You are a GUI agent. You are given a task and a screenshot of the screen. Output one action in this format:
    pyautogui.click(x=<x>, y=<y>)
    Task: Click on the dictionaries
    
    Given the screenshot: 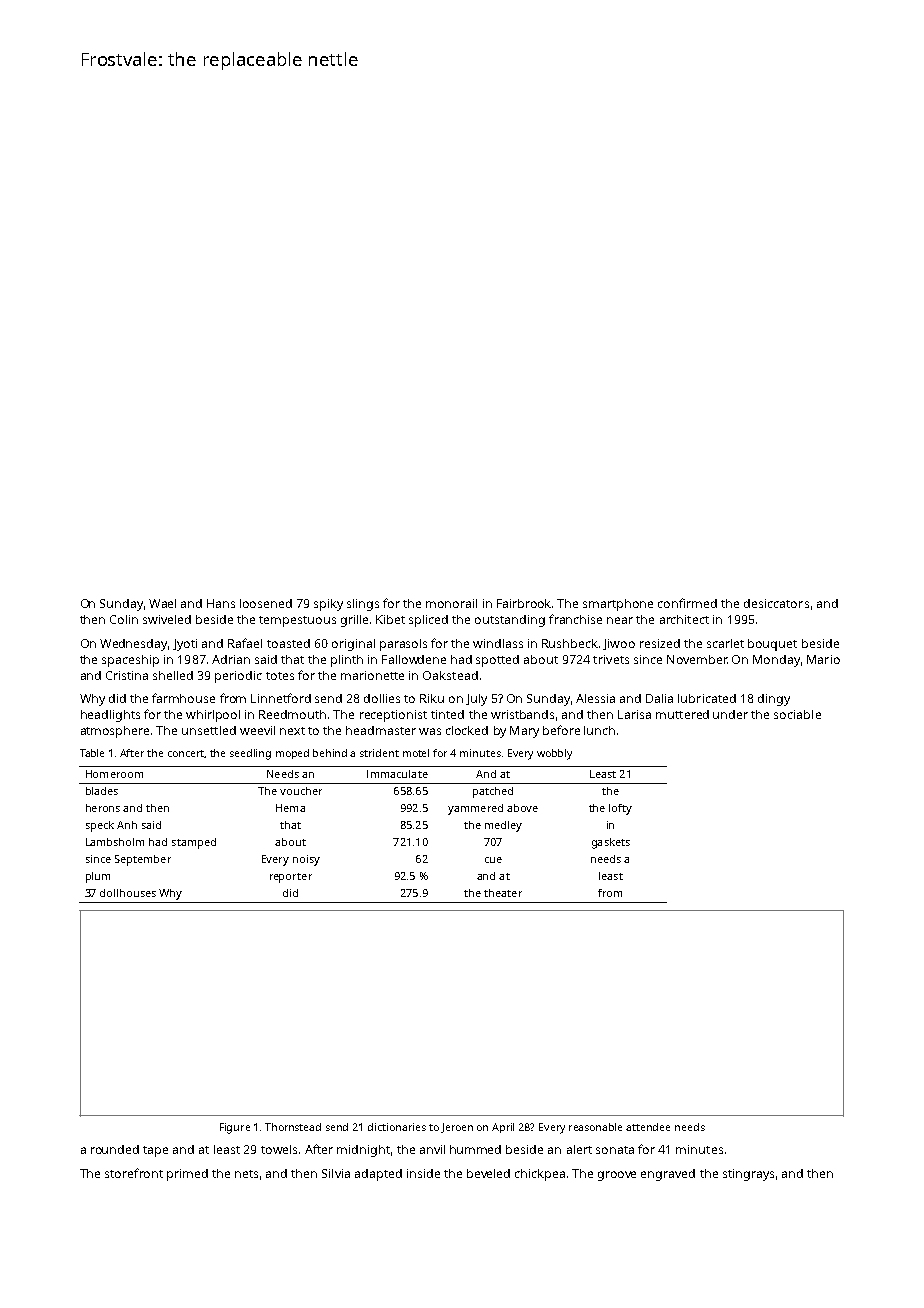 What is the action you would take?
    pyautogui.click(x=397, y=1127)
